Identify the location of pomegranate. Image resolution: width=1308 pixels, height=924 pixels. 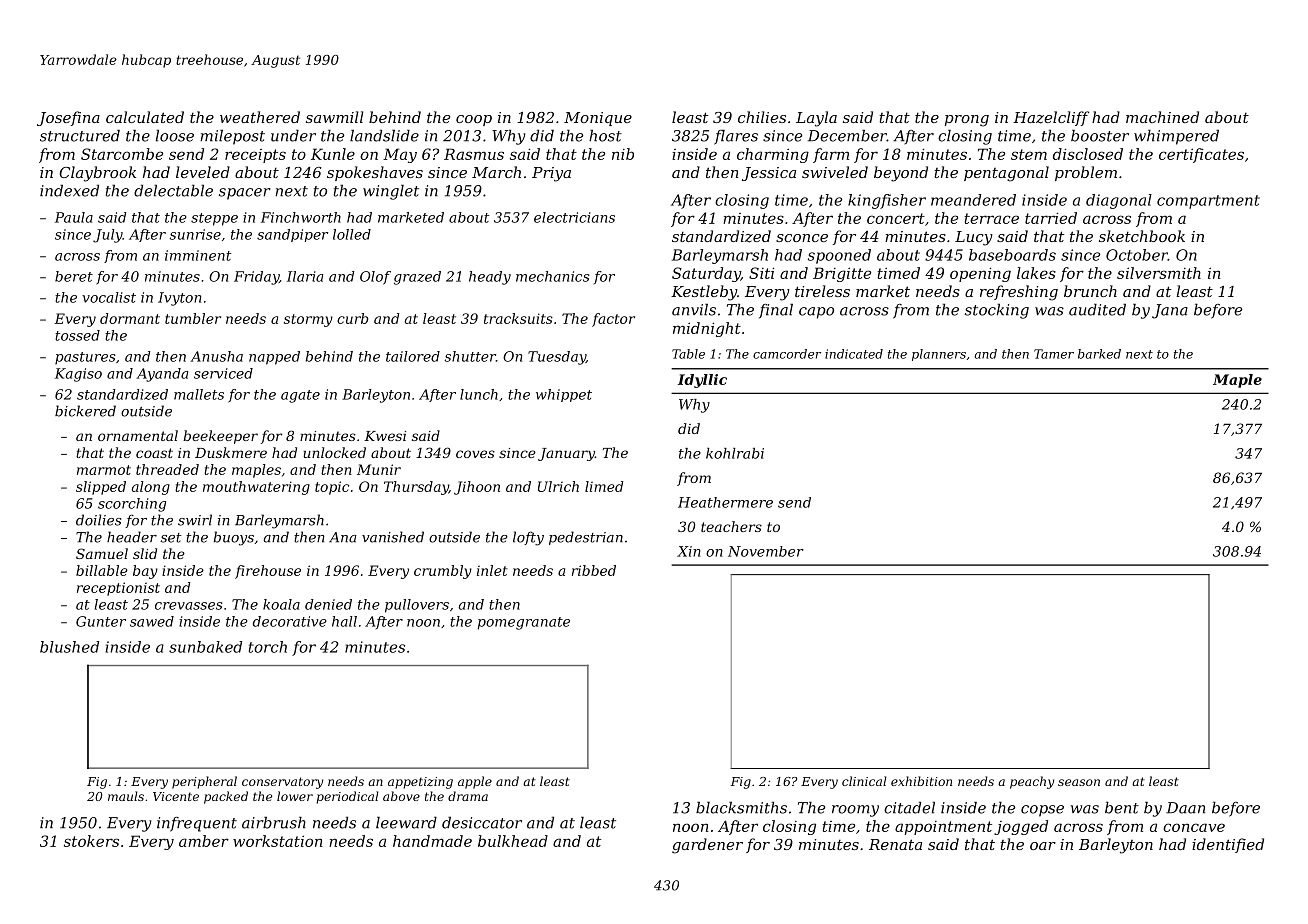
(524, 623).
